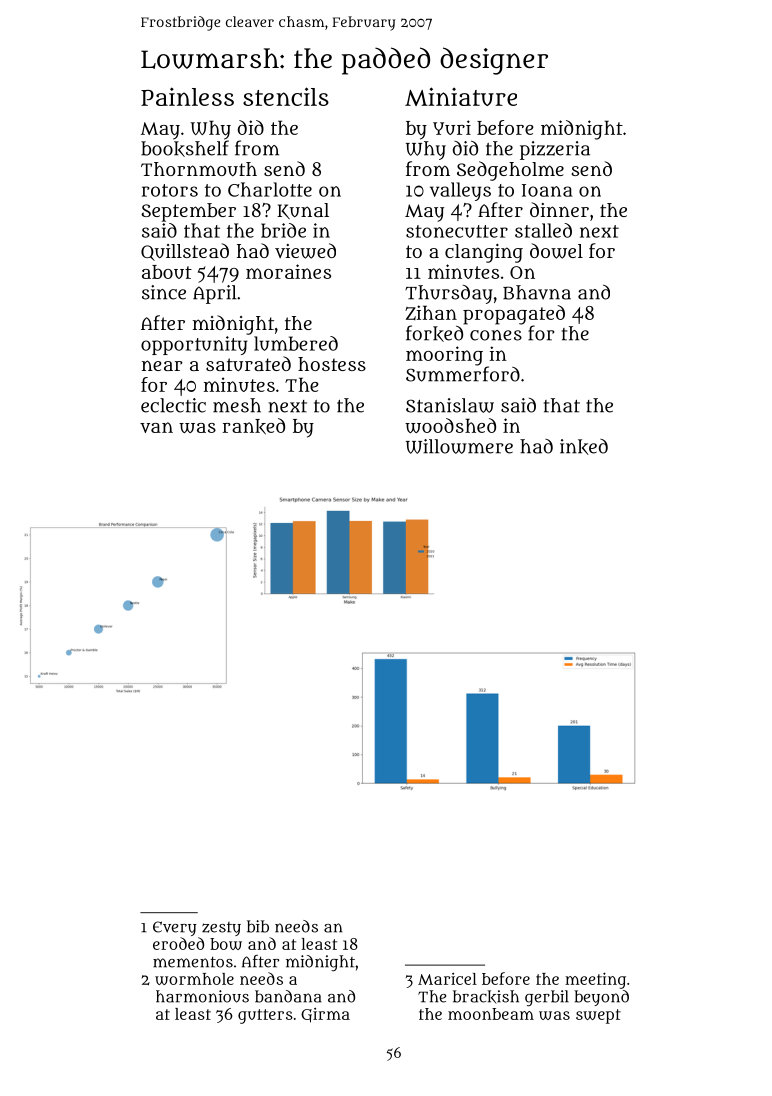 Image resolution: width=772 pixels, height=1096 pixels. I want to click on ranked, so click(253, 426).
